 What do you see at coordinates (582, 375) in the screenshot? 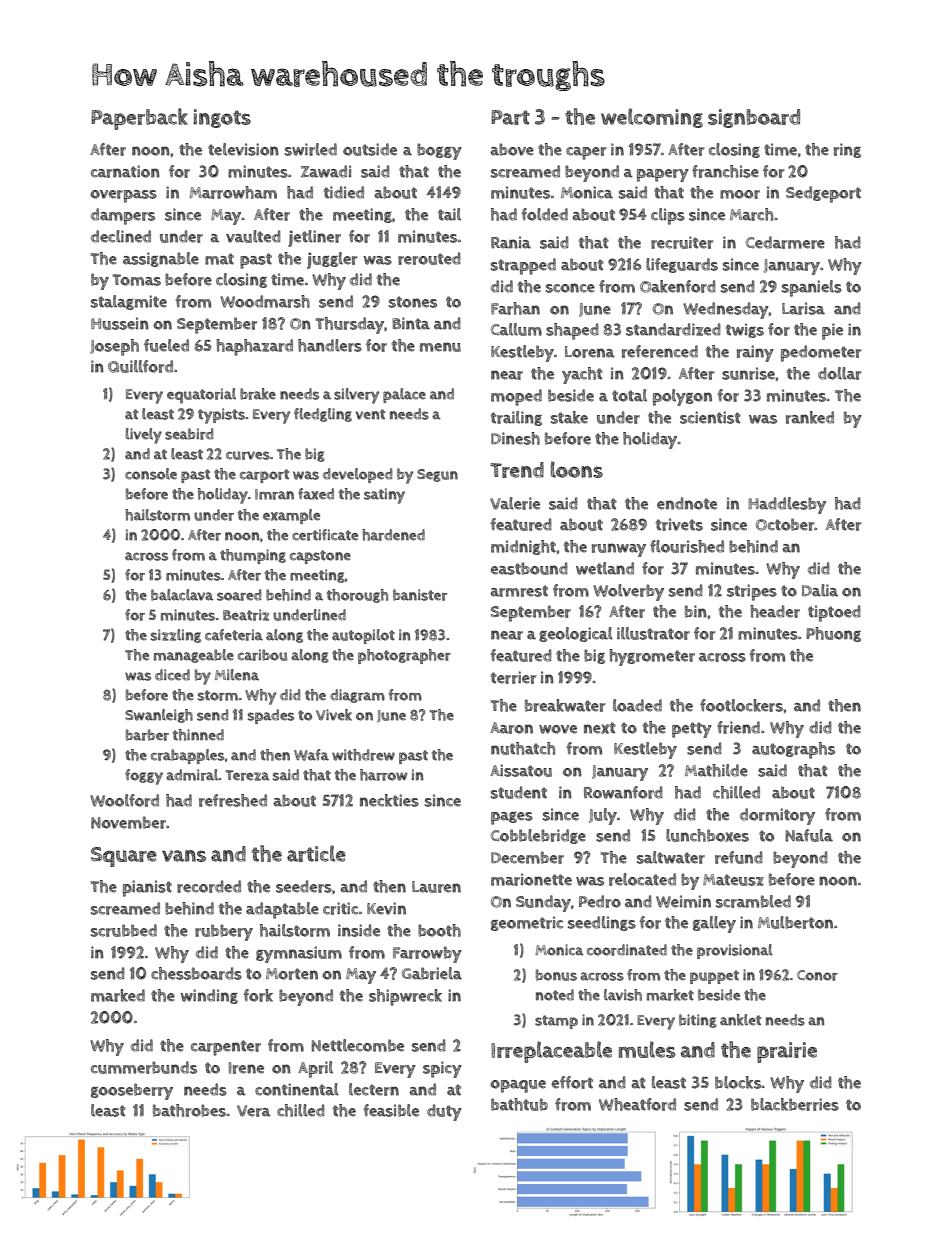
I see `yacht` at bounding box center [582, 375].
